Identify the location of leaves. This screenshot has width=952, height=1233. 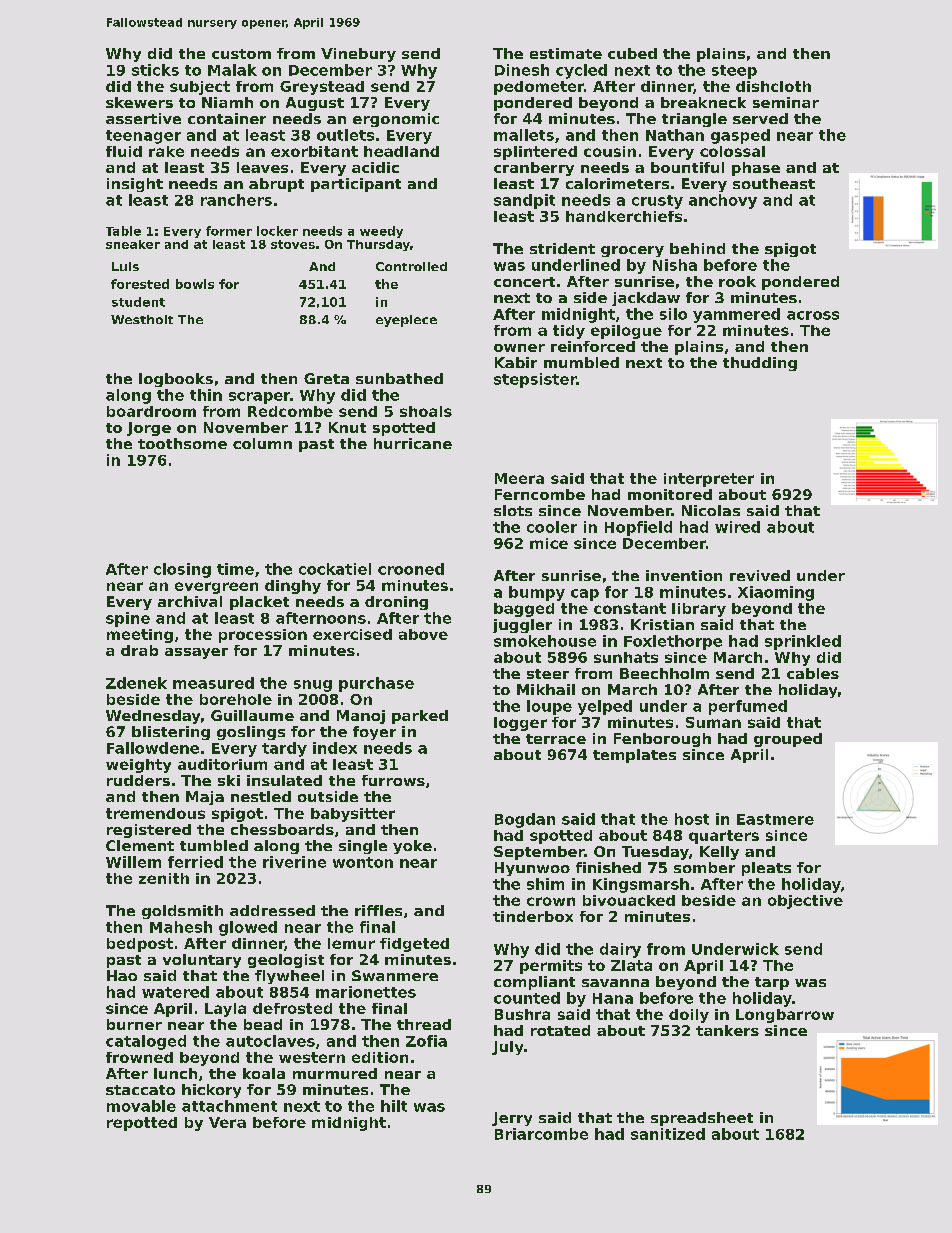
(262, 167).
